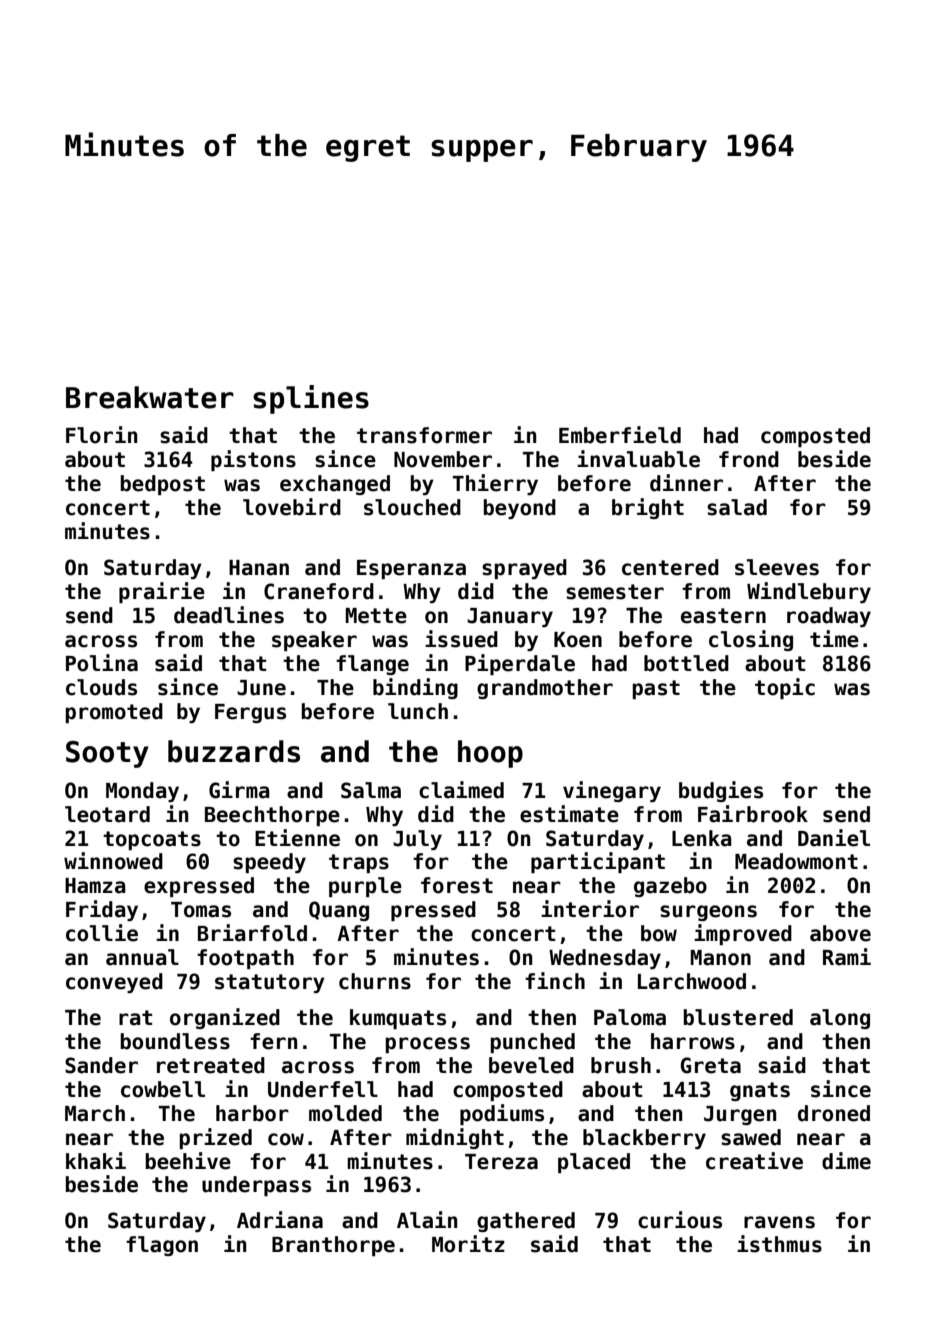  Describe the element at coordinates (333, 1246) in the screenshot. I see `Branthorpe` at that location.
